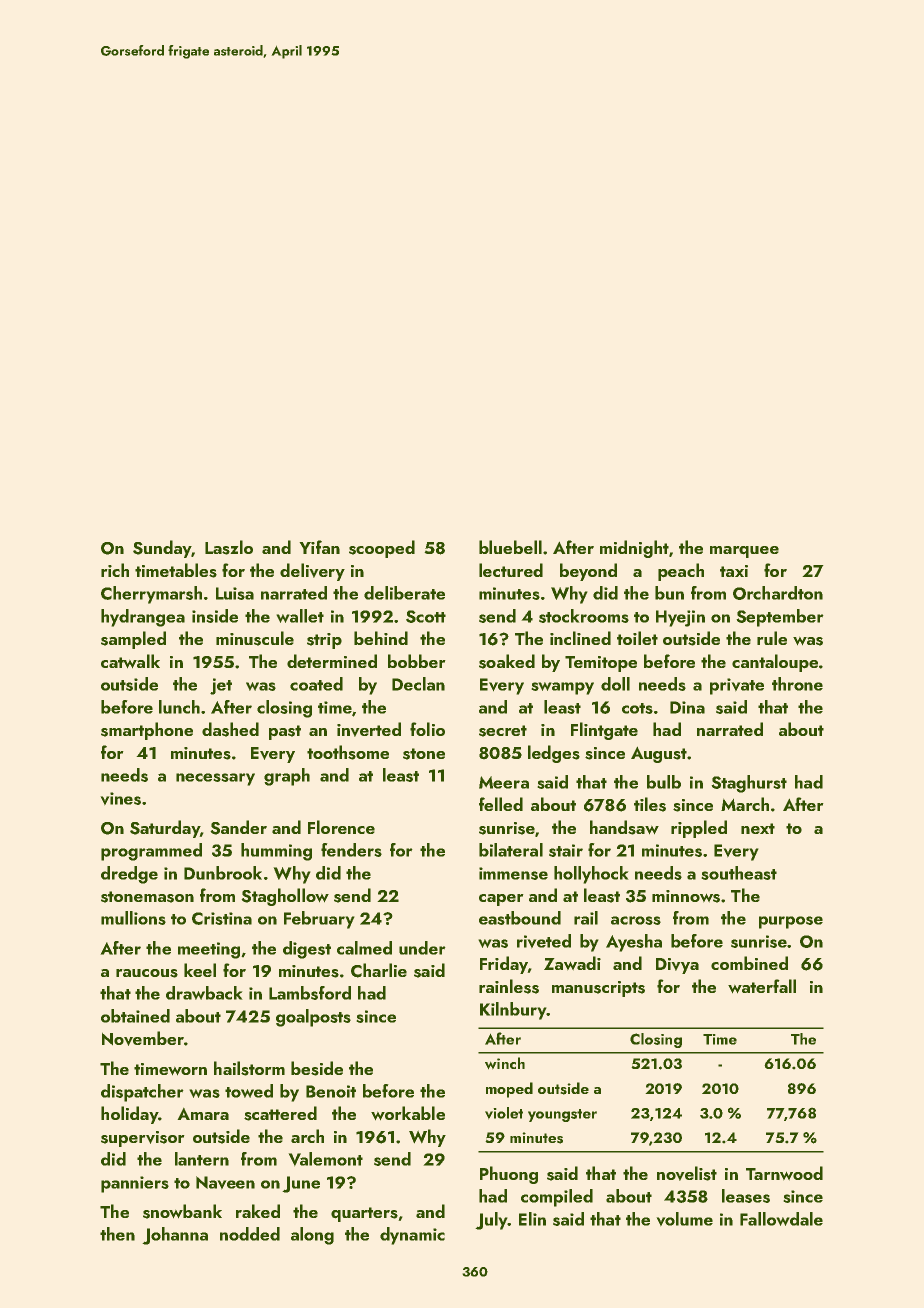  What do you see at coordinates (588, 572) in the screenshot?
I see `beyond` at bounding box center [588, 572].
